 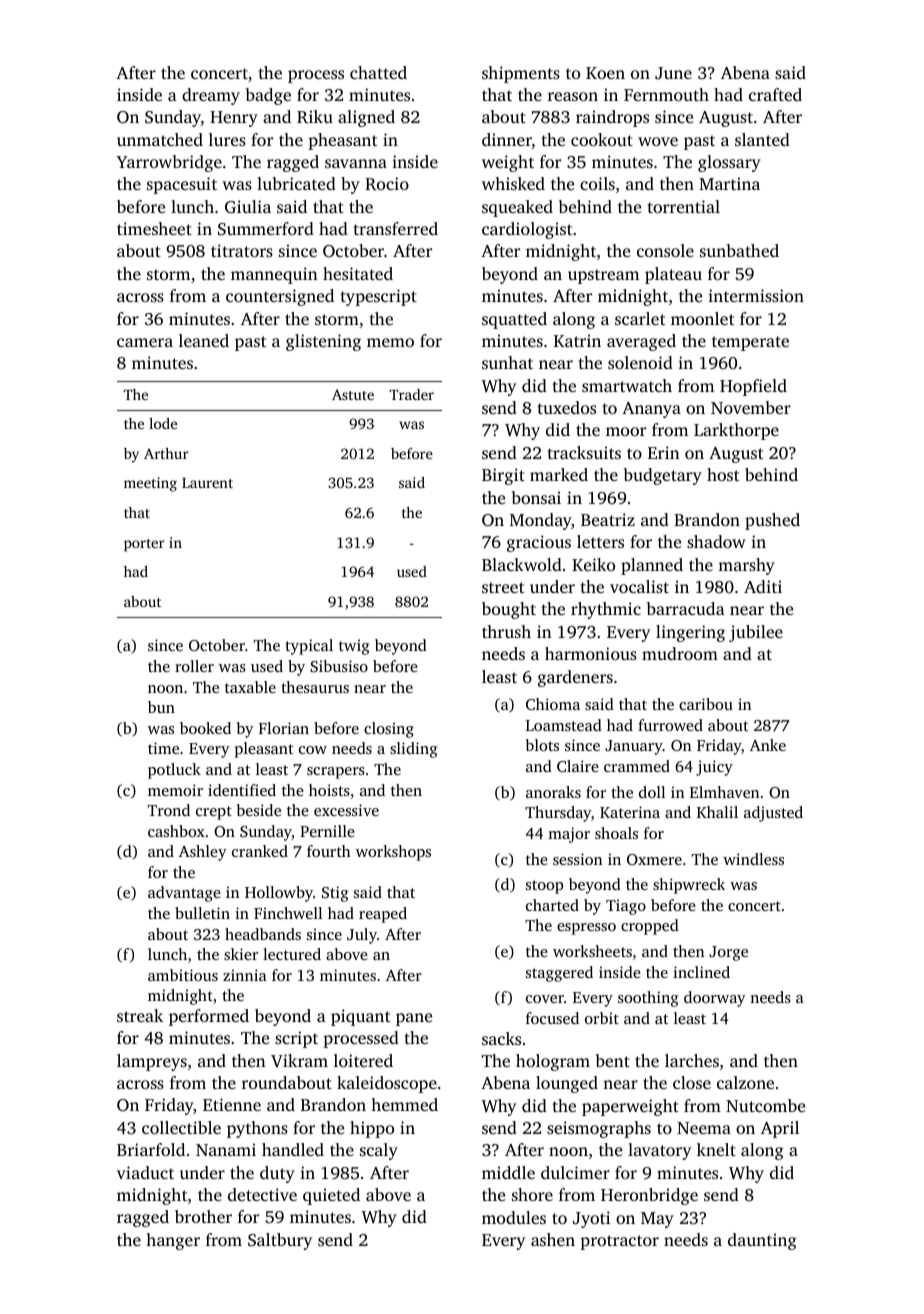 I want to click on bun, so click(x=161, y=707).
